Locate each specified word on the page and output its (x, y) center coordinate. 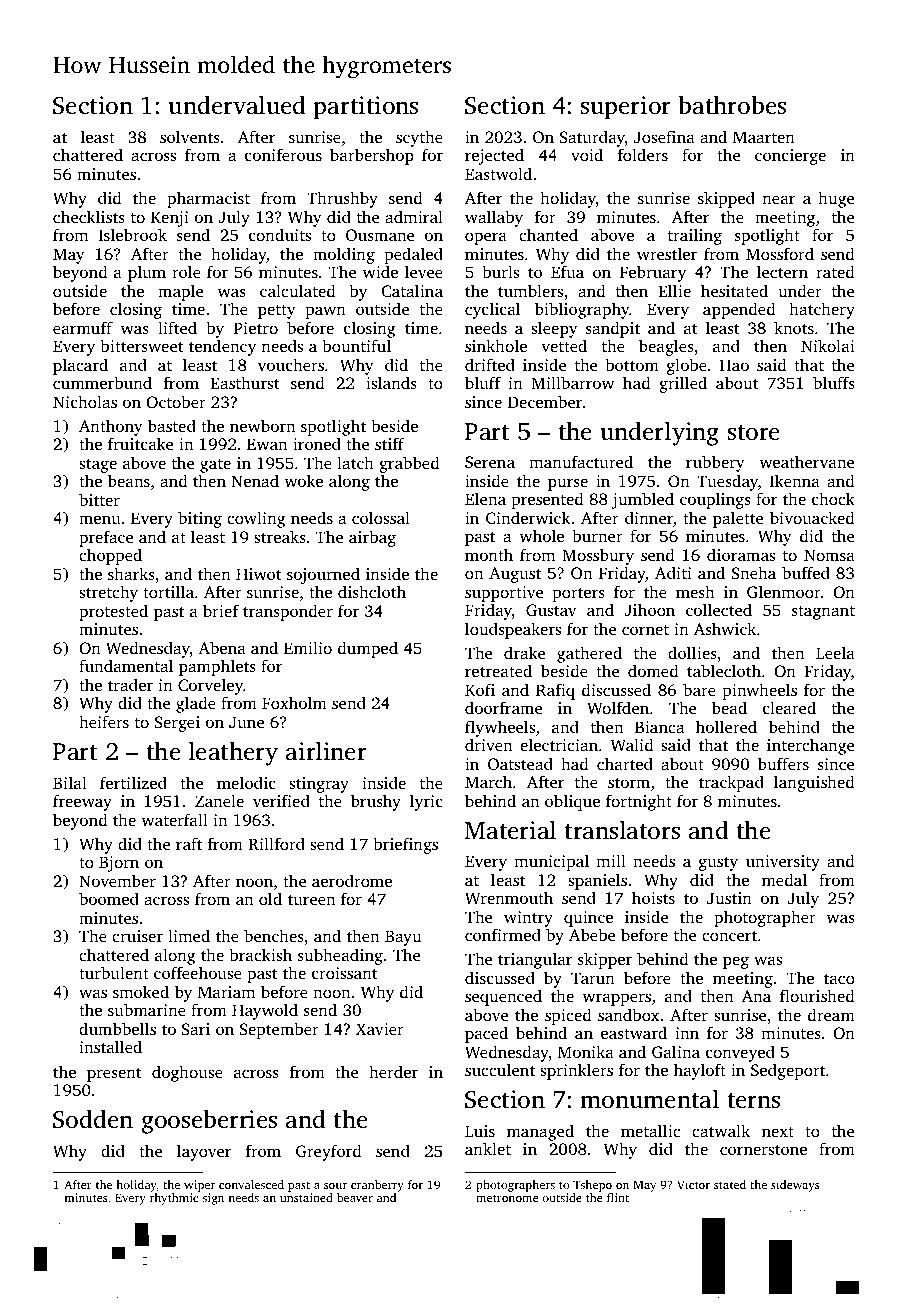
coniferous (283, 154)
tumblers (530, 290)
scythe (419, 138)
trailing (695, 236)
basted (172, 425)
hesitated (734, 290)
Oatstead (520, 764)
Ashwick (725, 628)
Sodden (93, 1119)
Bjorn (119, 864)
